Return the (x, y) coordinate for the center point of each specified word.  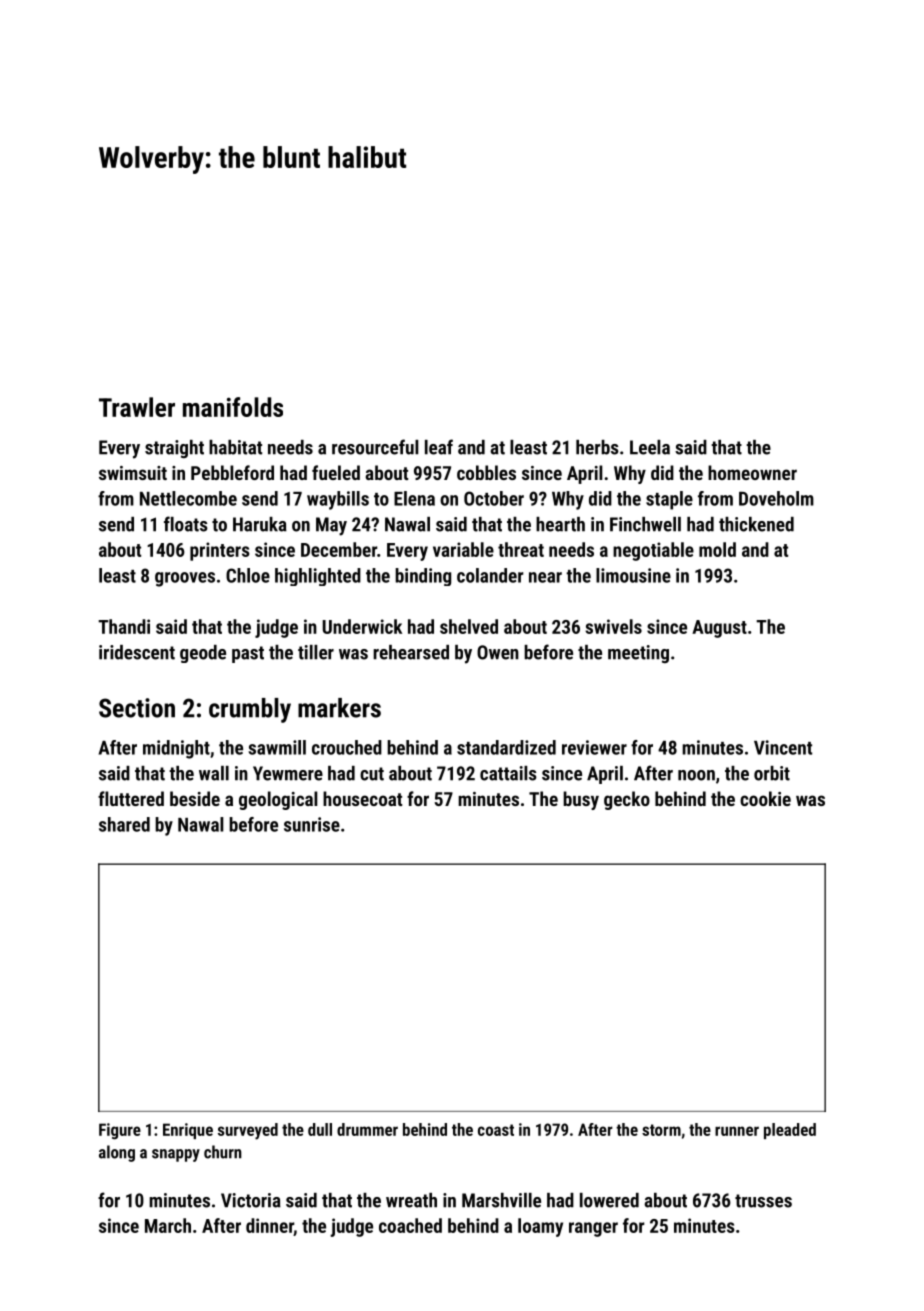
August (719, 629)
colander (490, 575)
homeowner (752, 472)
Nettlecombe (188, 498)
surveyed (248, 1131)
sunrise (312, 824)
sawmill (277, 747)
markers (339, 708)
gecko (627, 800)
